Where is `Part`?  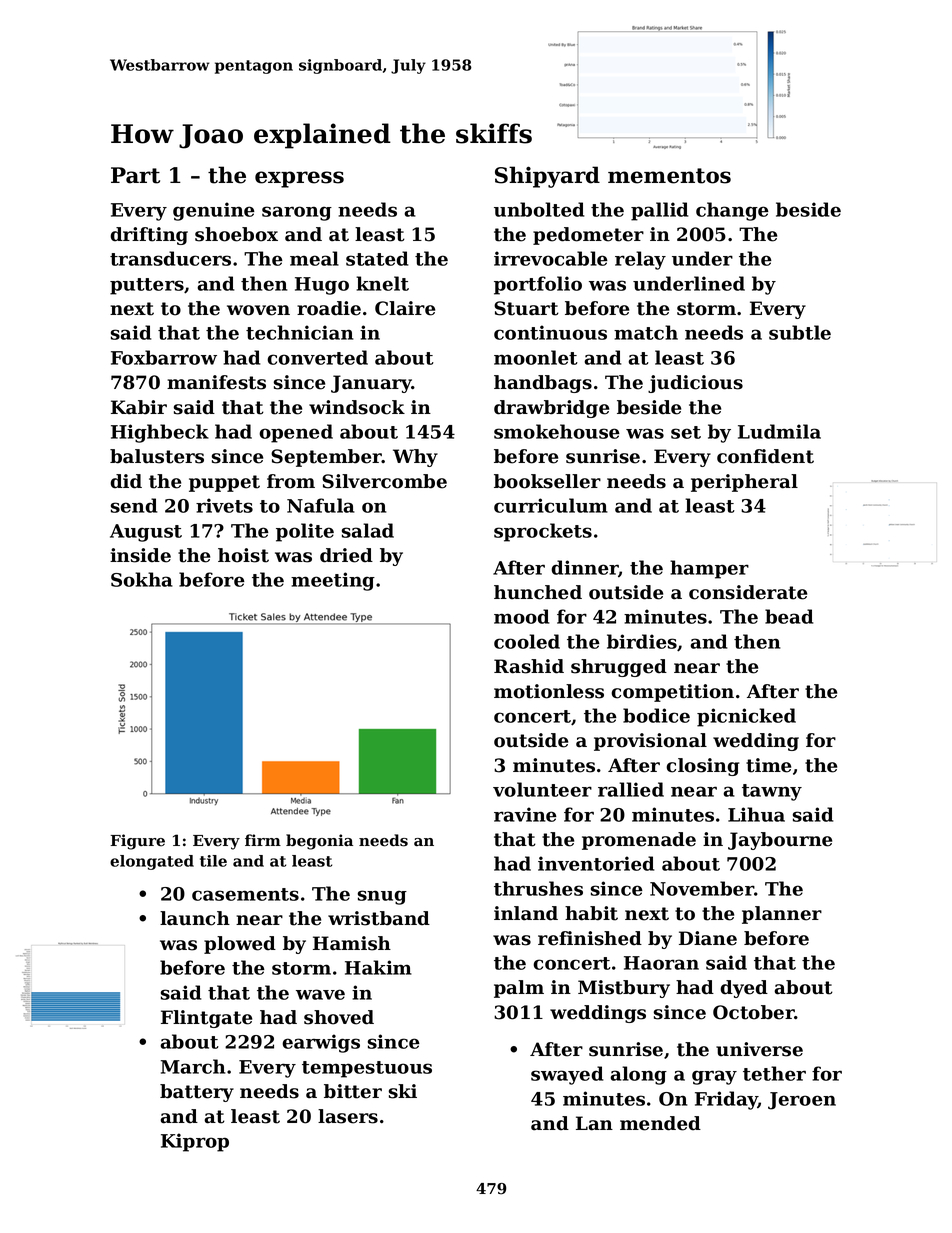
Part is located at coordinates (135, 175).
